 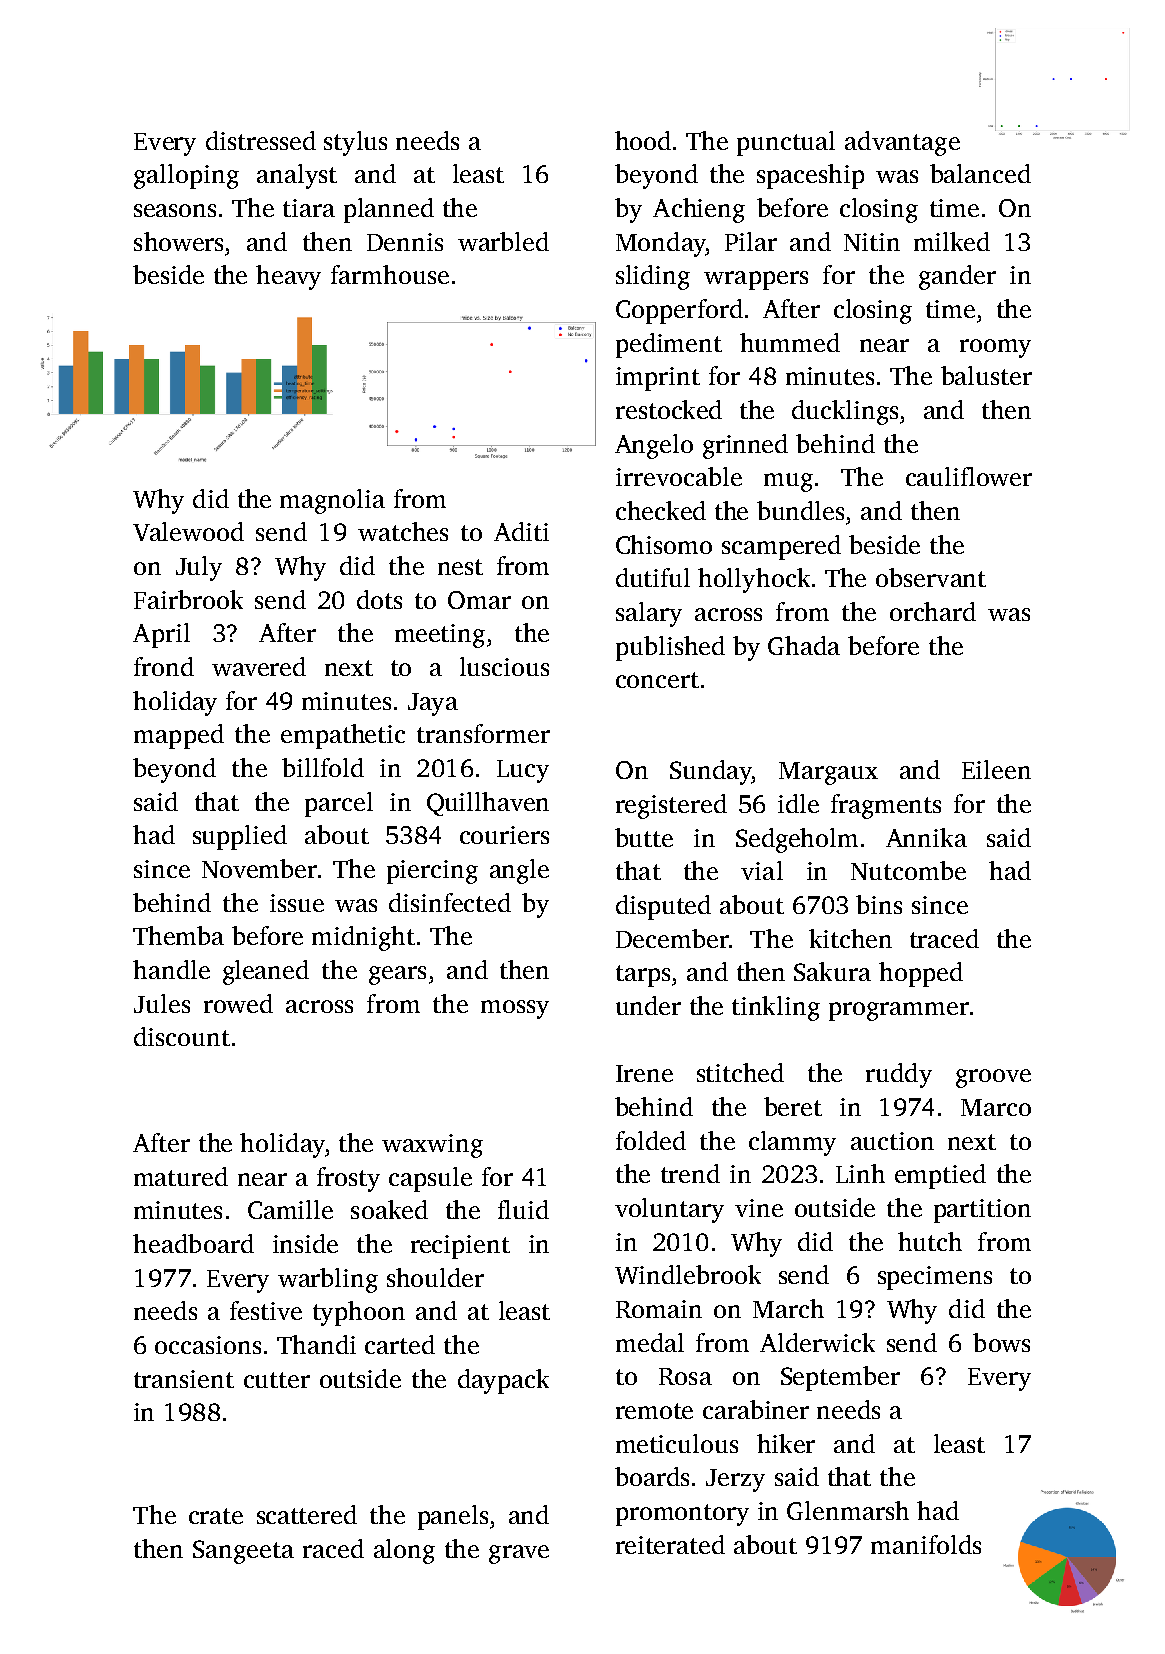 What do you see at coordinates (389, 210) in the page?
I see `planned` at bounding box center [389, 210].
